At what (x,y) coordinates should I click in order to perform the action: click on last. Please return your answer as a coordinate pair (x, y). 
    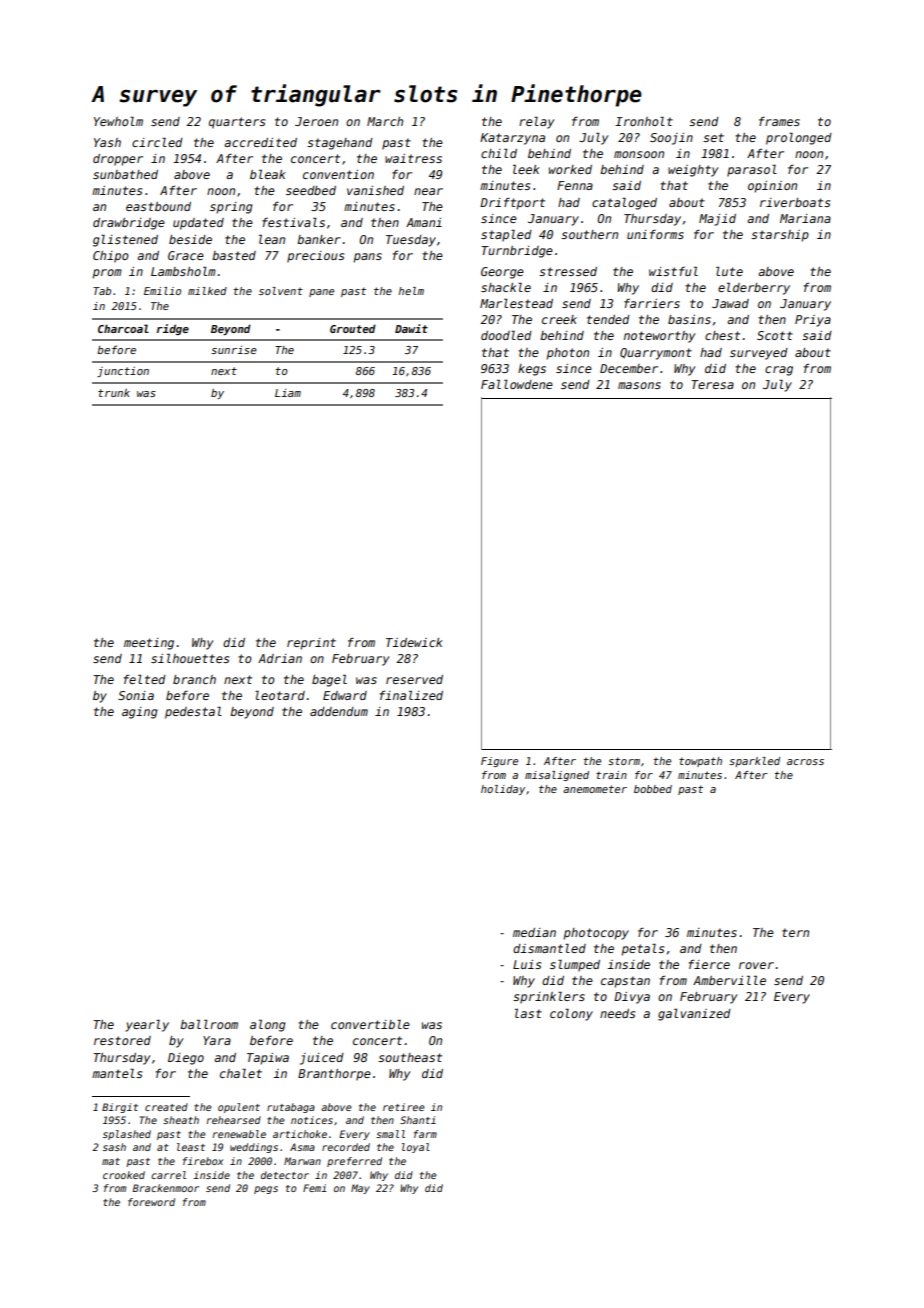
    Looking at the image, I should click on (528, 1013).
